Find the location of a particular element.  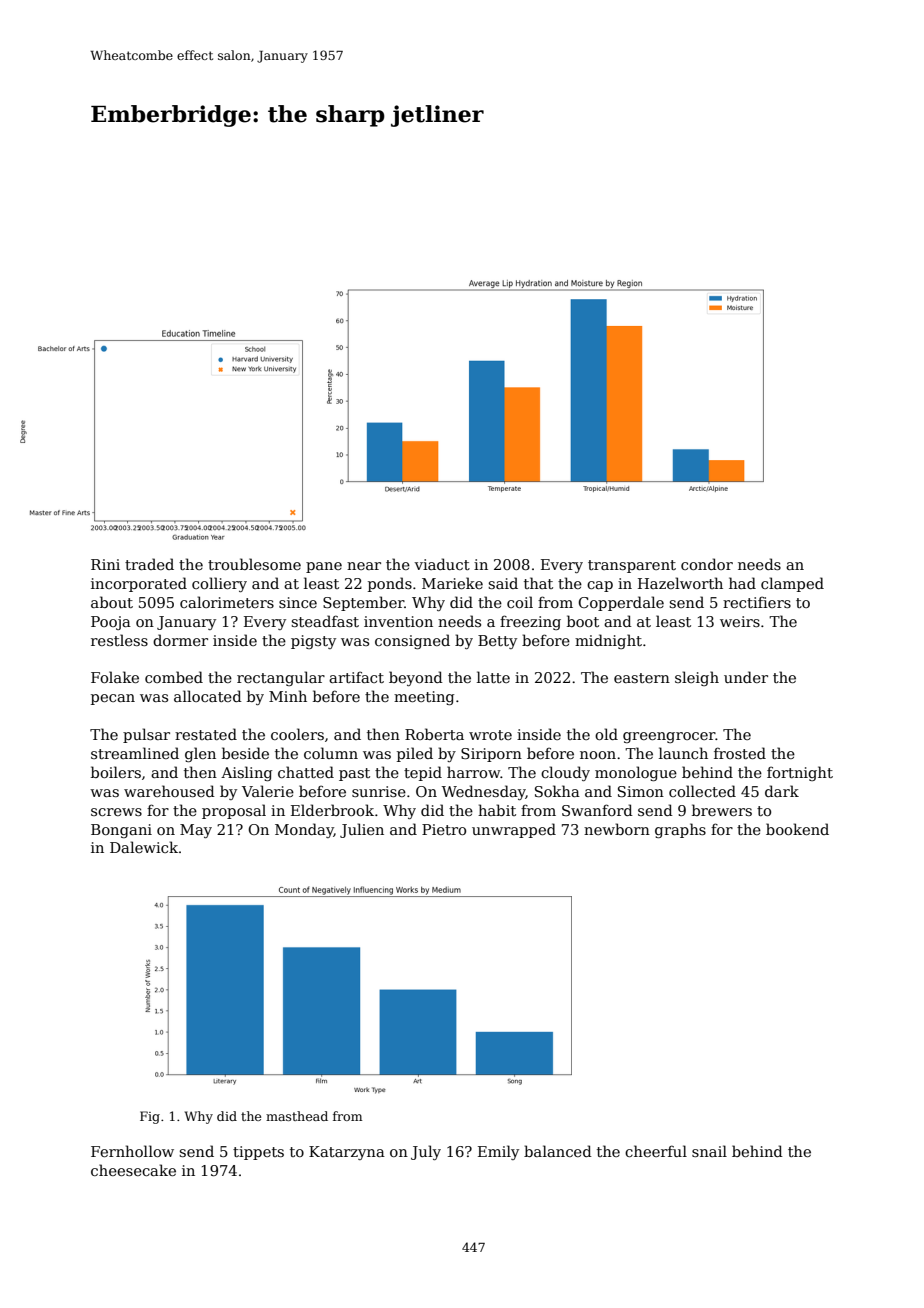

Rini is located at coordinates (105, 564).
